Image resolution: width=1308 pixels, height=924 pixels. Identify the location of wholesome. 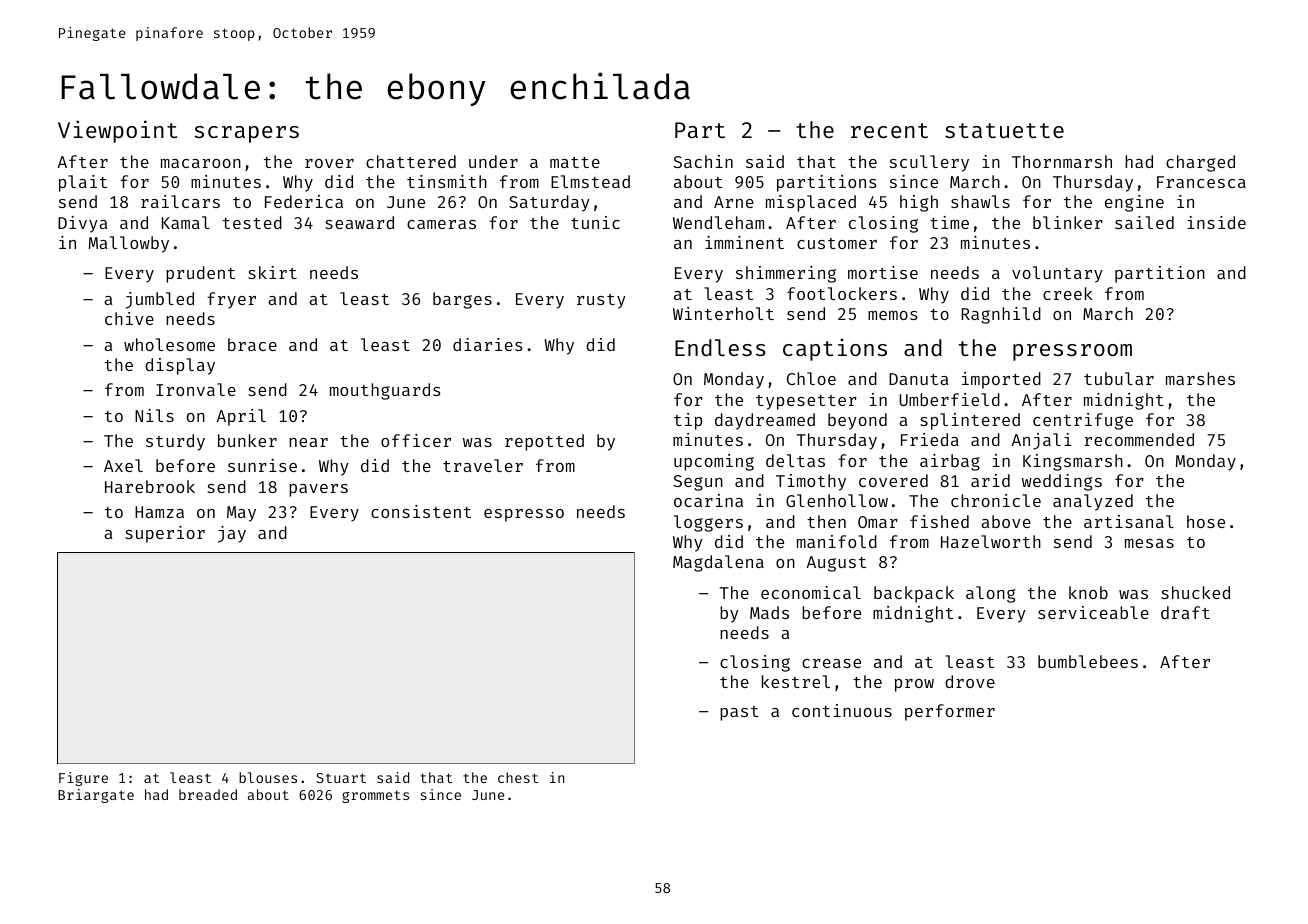
(169, 344).
